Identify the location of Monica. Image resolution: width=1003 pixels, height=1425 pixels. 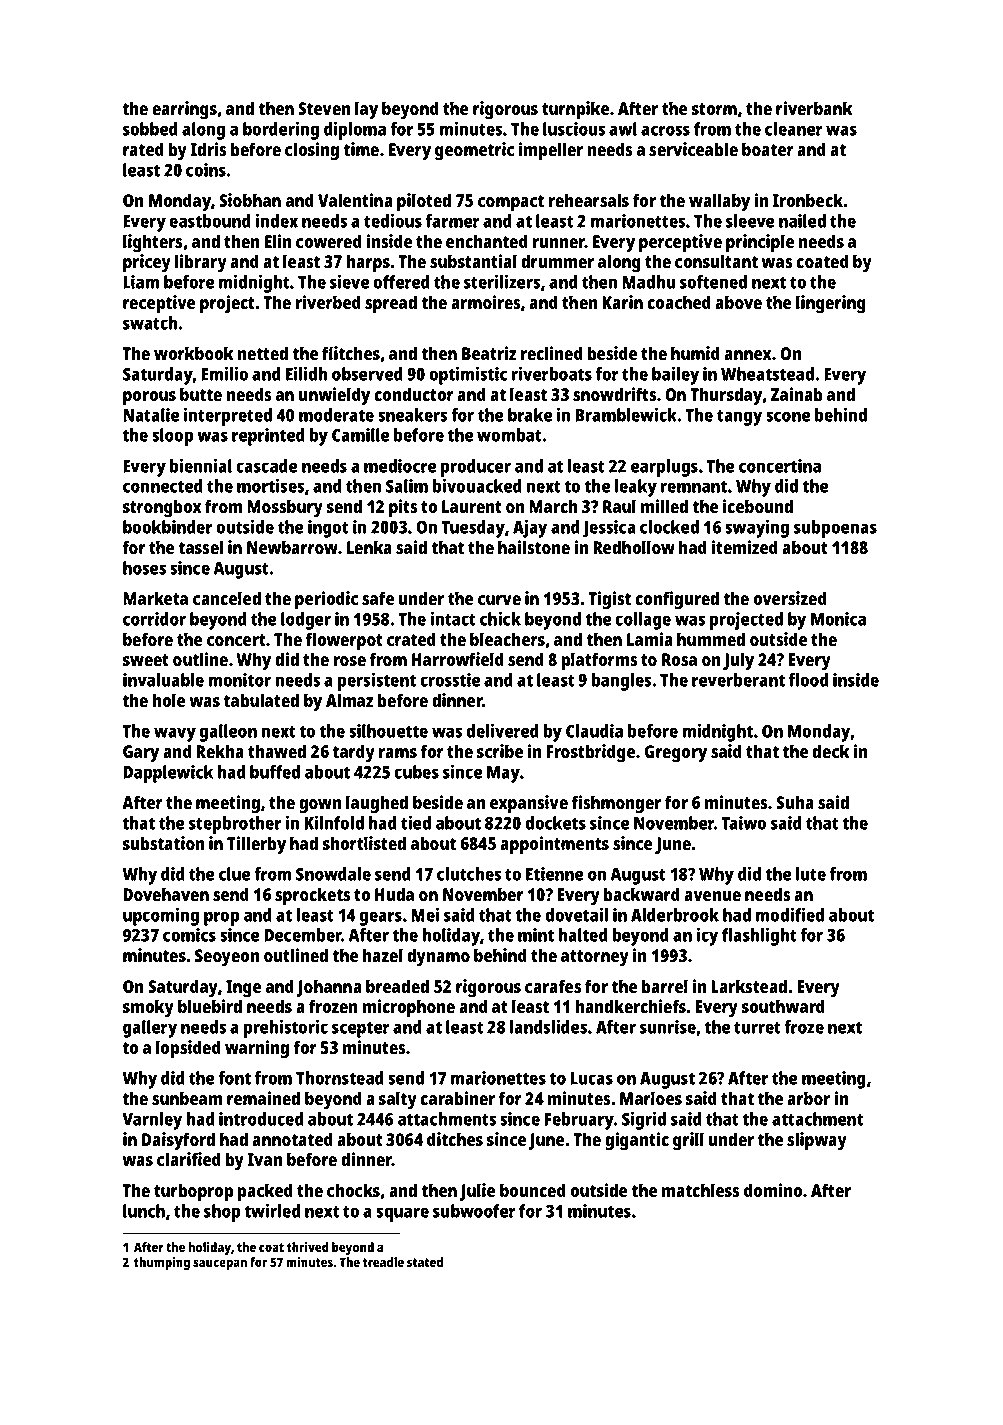
(838, 619).
